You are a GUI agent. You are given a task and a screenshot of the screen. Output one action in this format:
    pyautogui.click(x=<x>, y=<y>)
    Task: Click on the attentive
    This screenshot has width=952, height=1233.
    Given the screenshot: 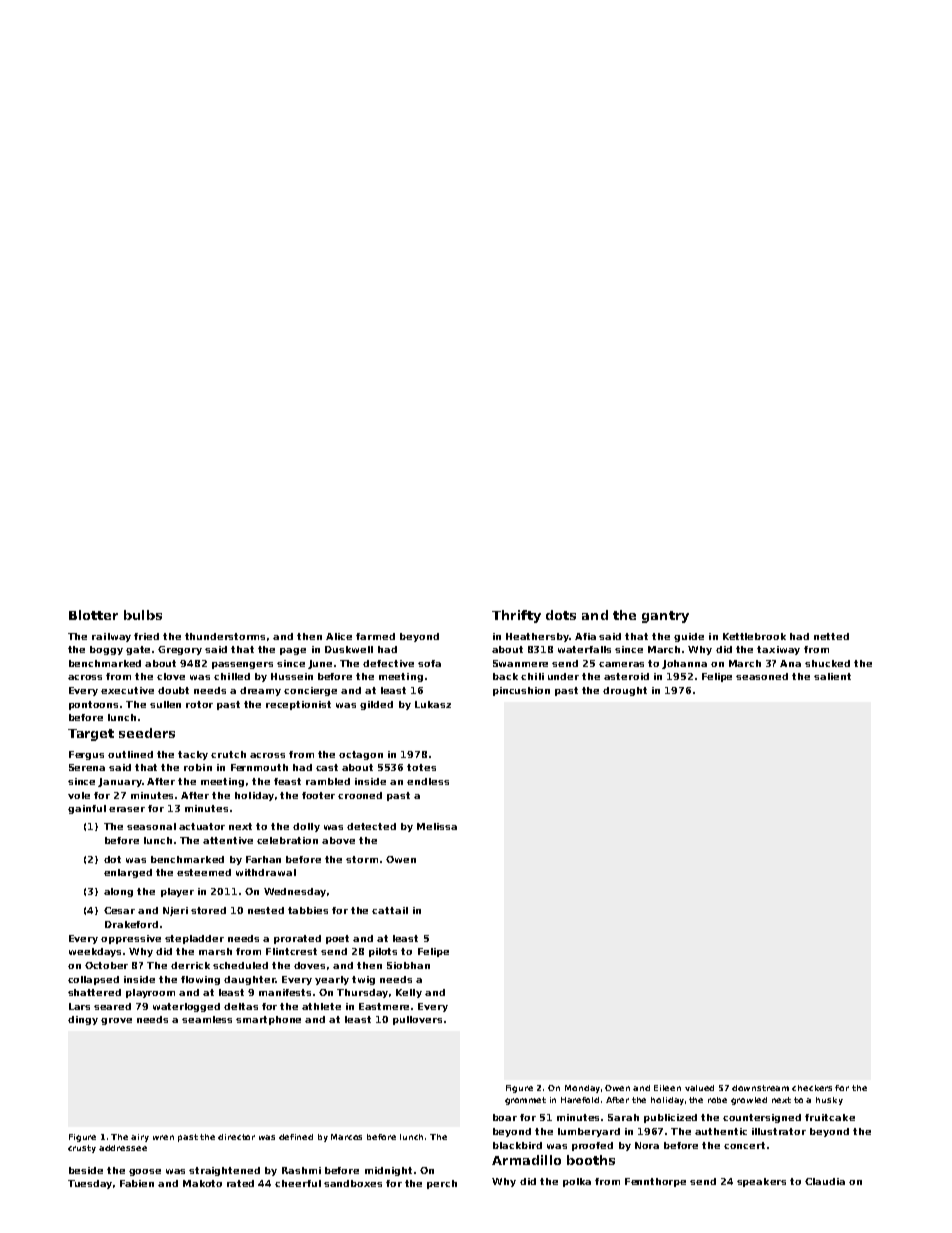 What is the action you would take?
    pyautogui.click(x=228, y=840)
